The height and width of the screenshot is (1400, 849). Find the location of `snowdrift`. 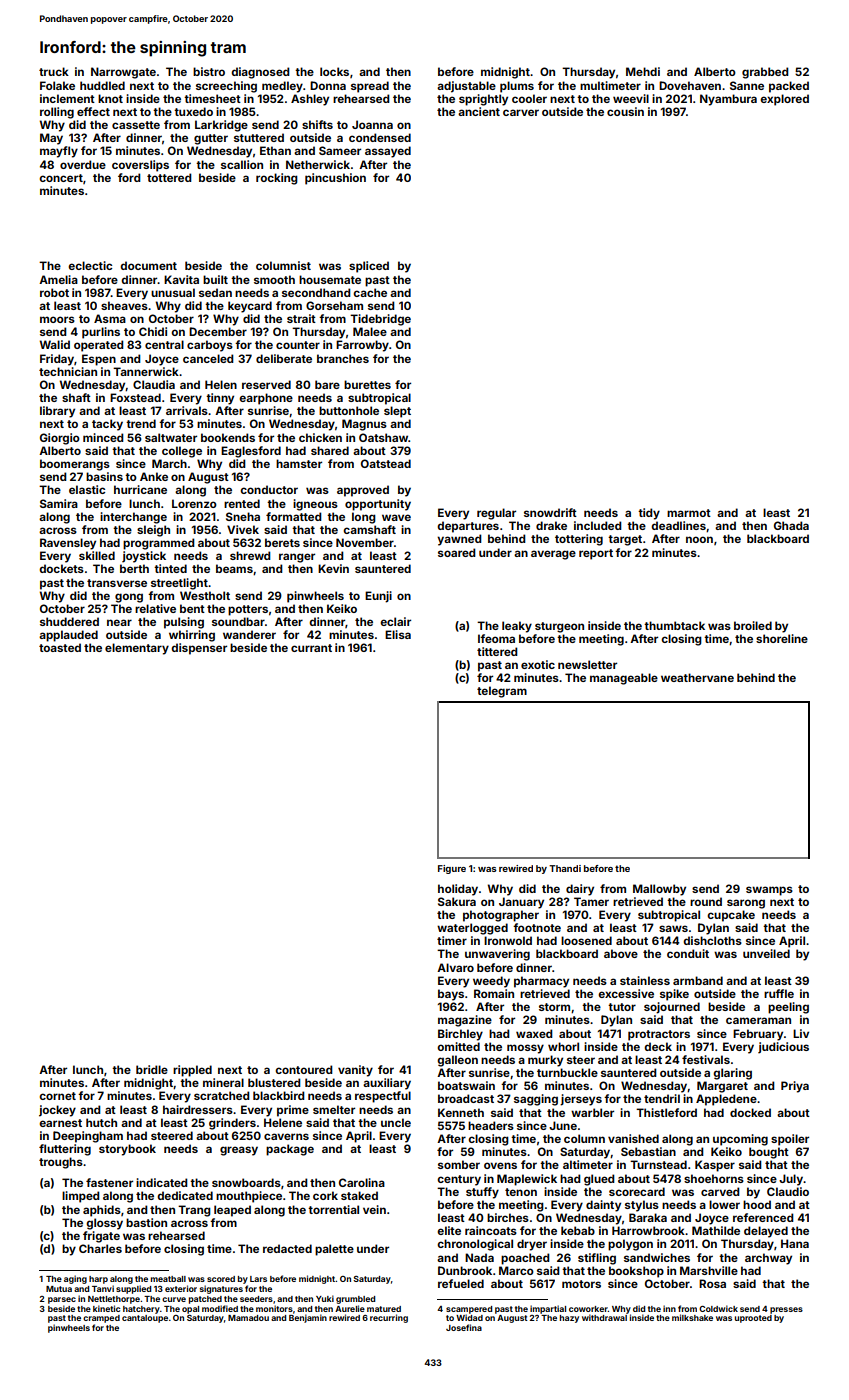

snowdrift is located at coordinates (550, 512).
